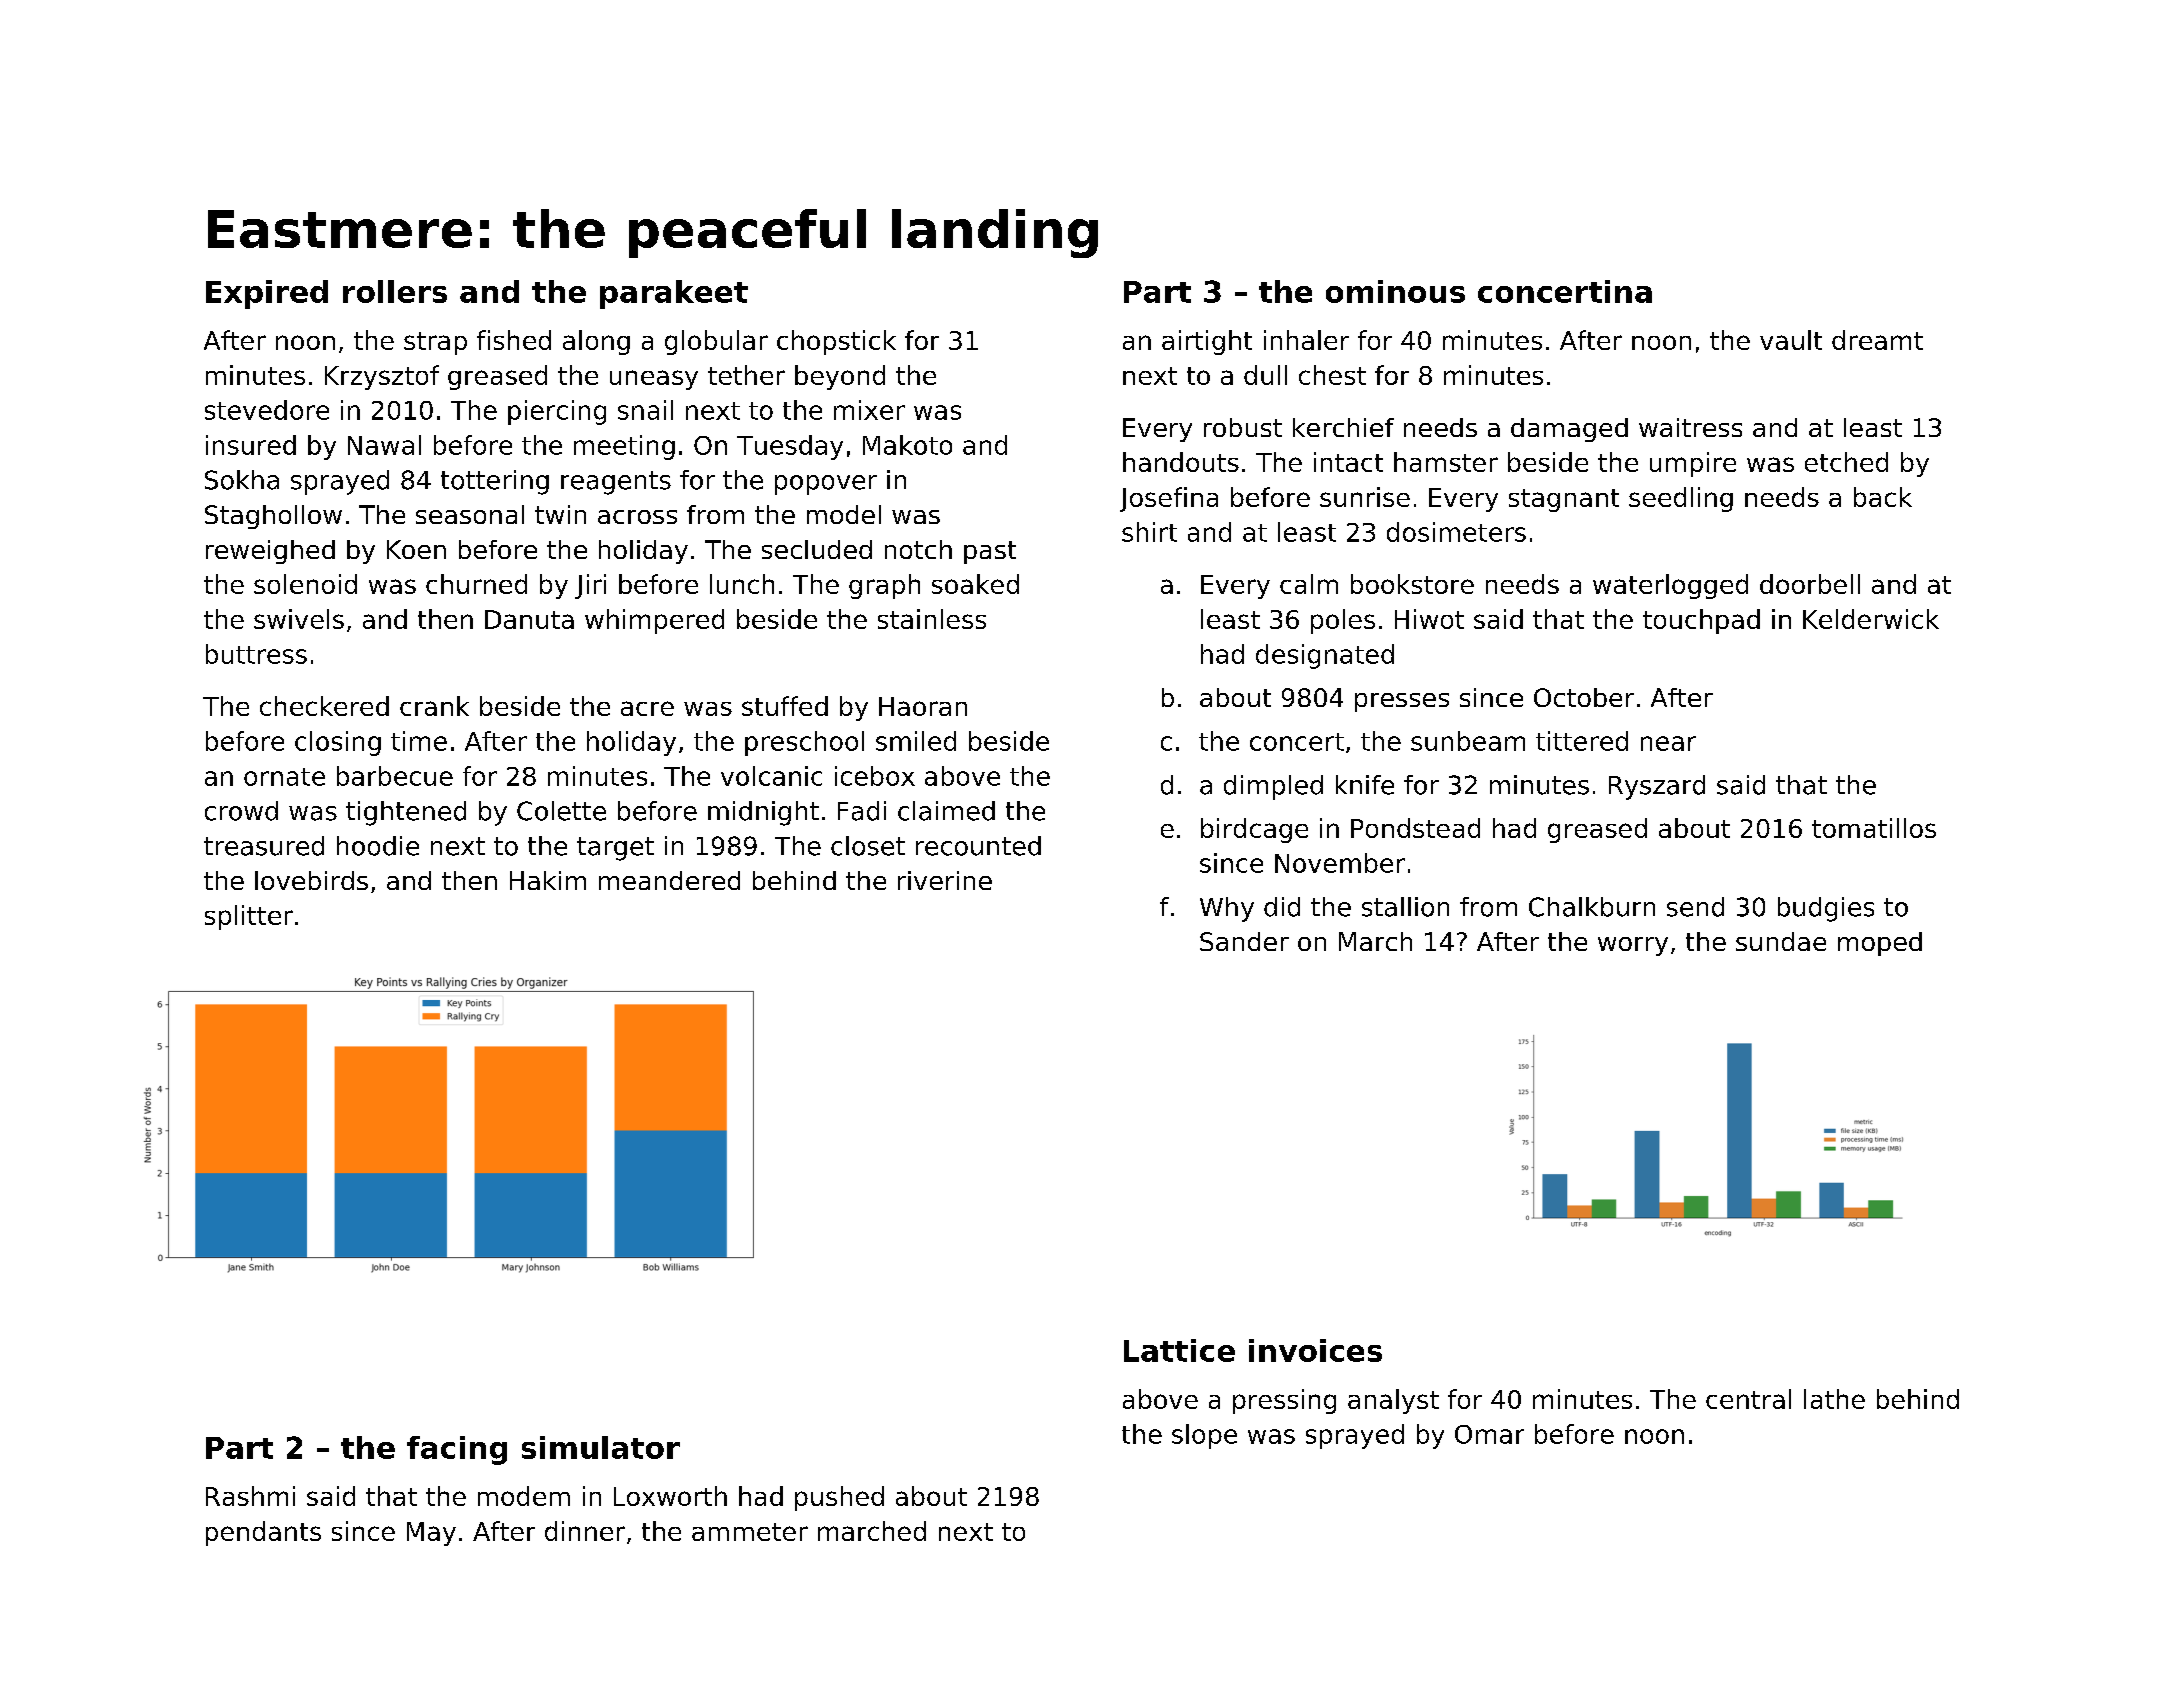 This screenshot has height=1683, width=2178. I want to click on Hakim, so click(548, 880).
